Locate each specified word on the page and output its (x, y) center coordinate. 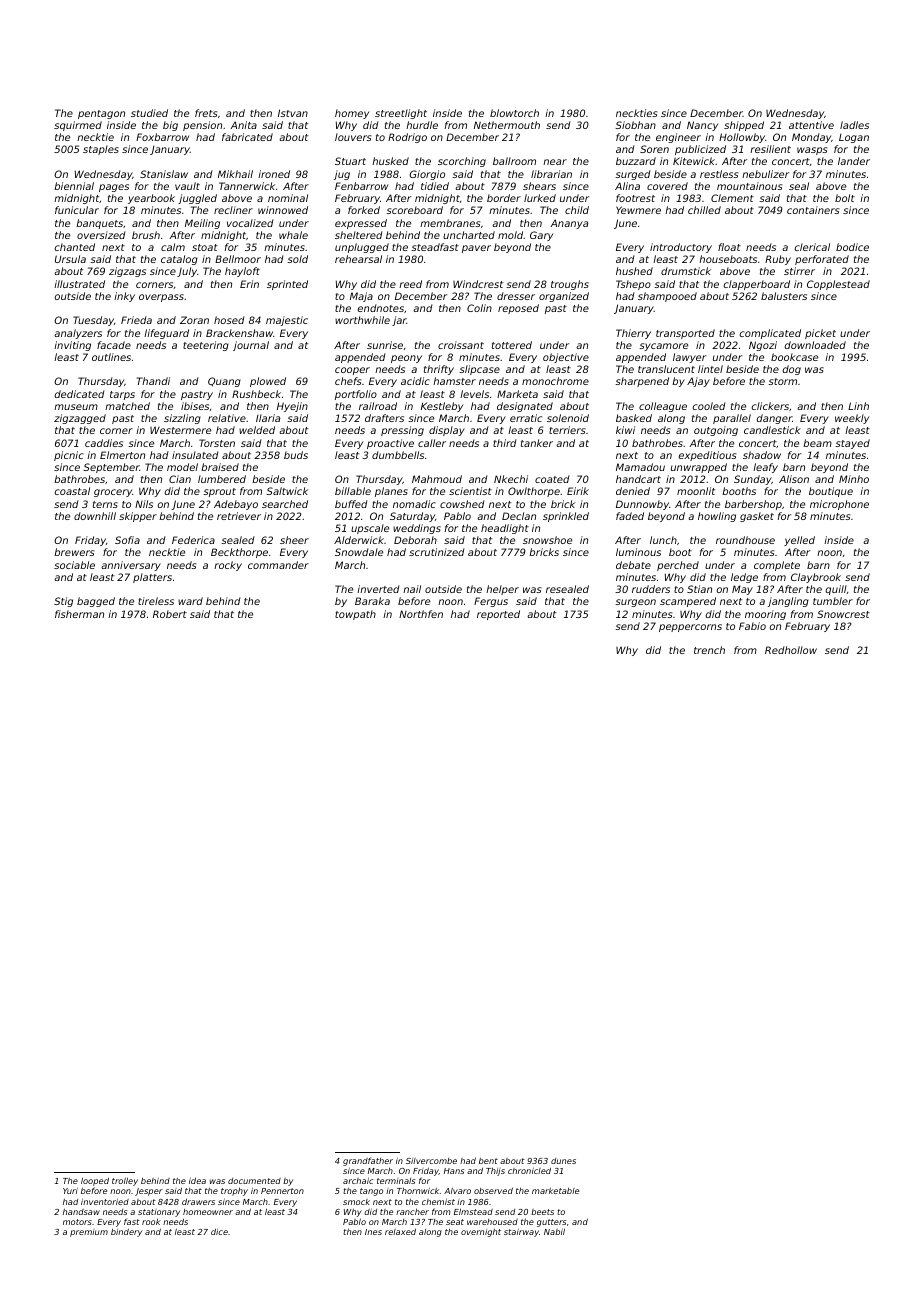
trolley (125, 1181)
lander (854, 161)
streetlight (401, 114)
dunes (563, 1161)
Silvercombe (431, 1161)
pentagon (101, 114)
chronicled (529, 1170)
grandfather (368, 1161)
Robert (170, 614)
